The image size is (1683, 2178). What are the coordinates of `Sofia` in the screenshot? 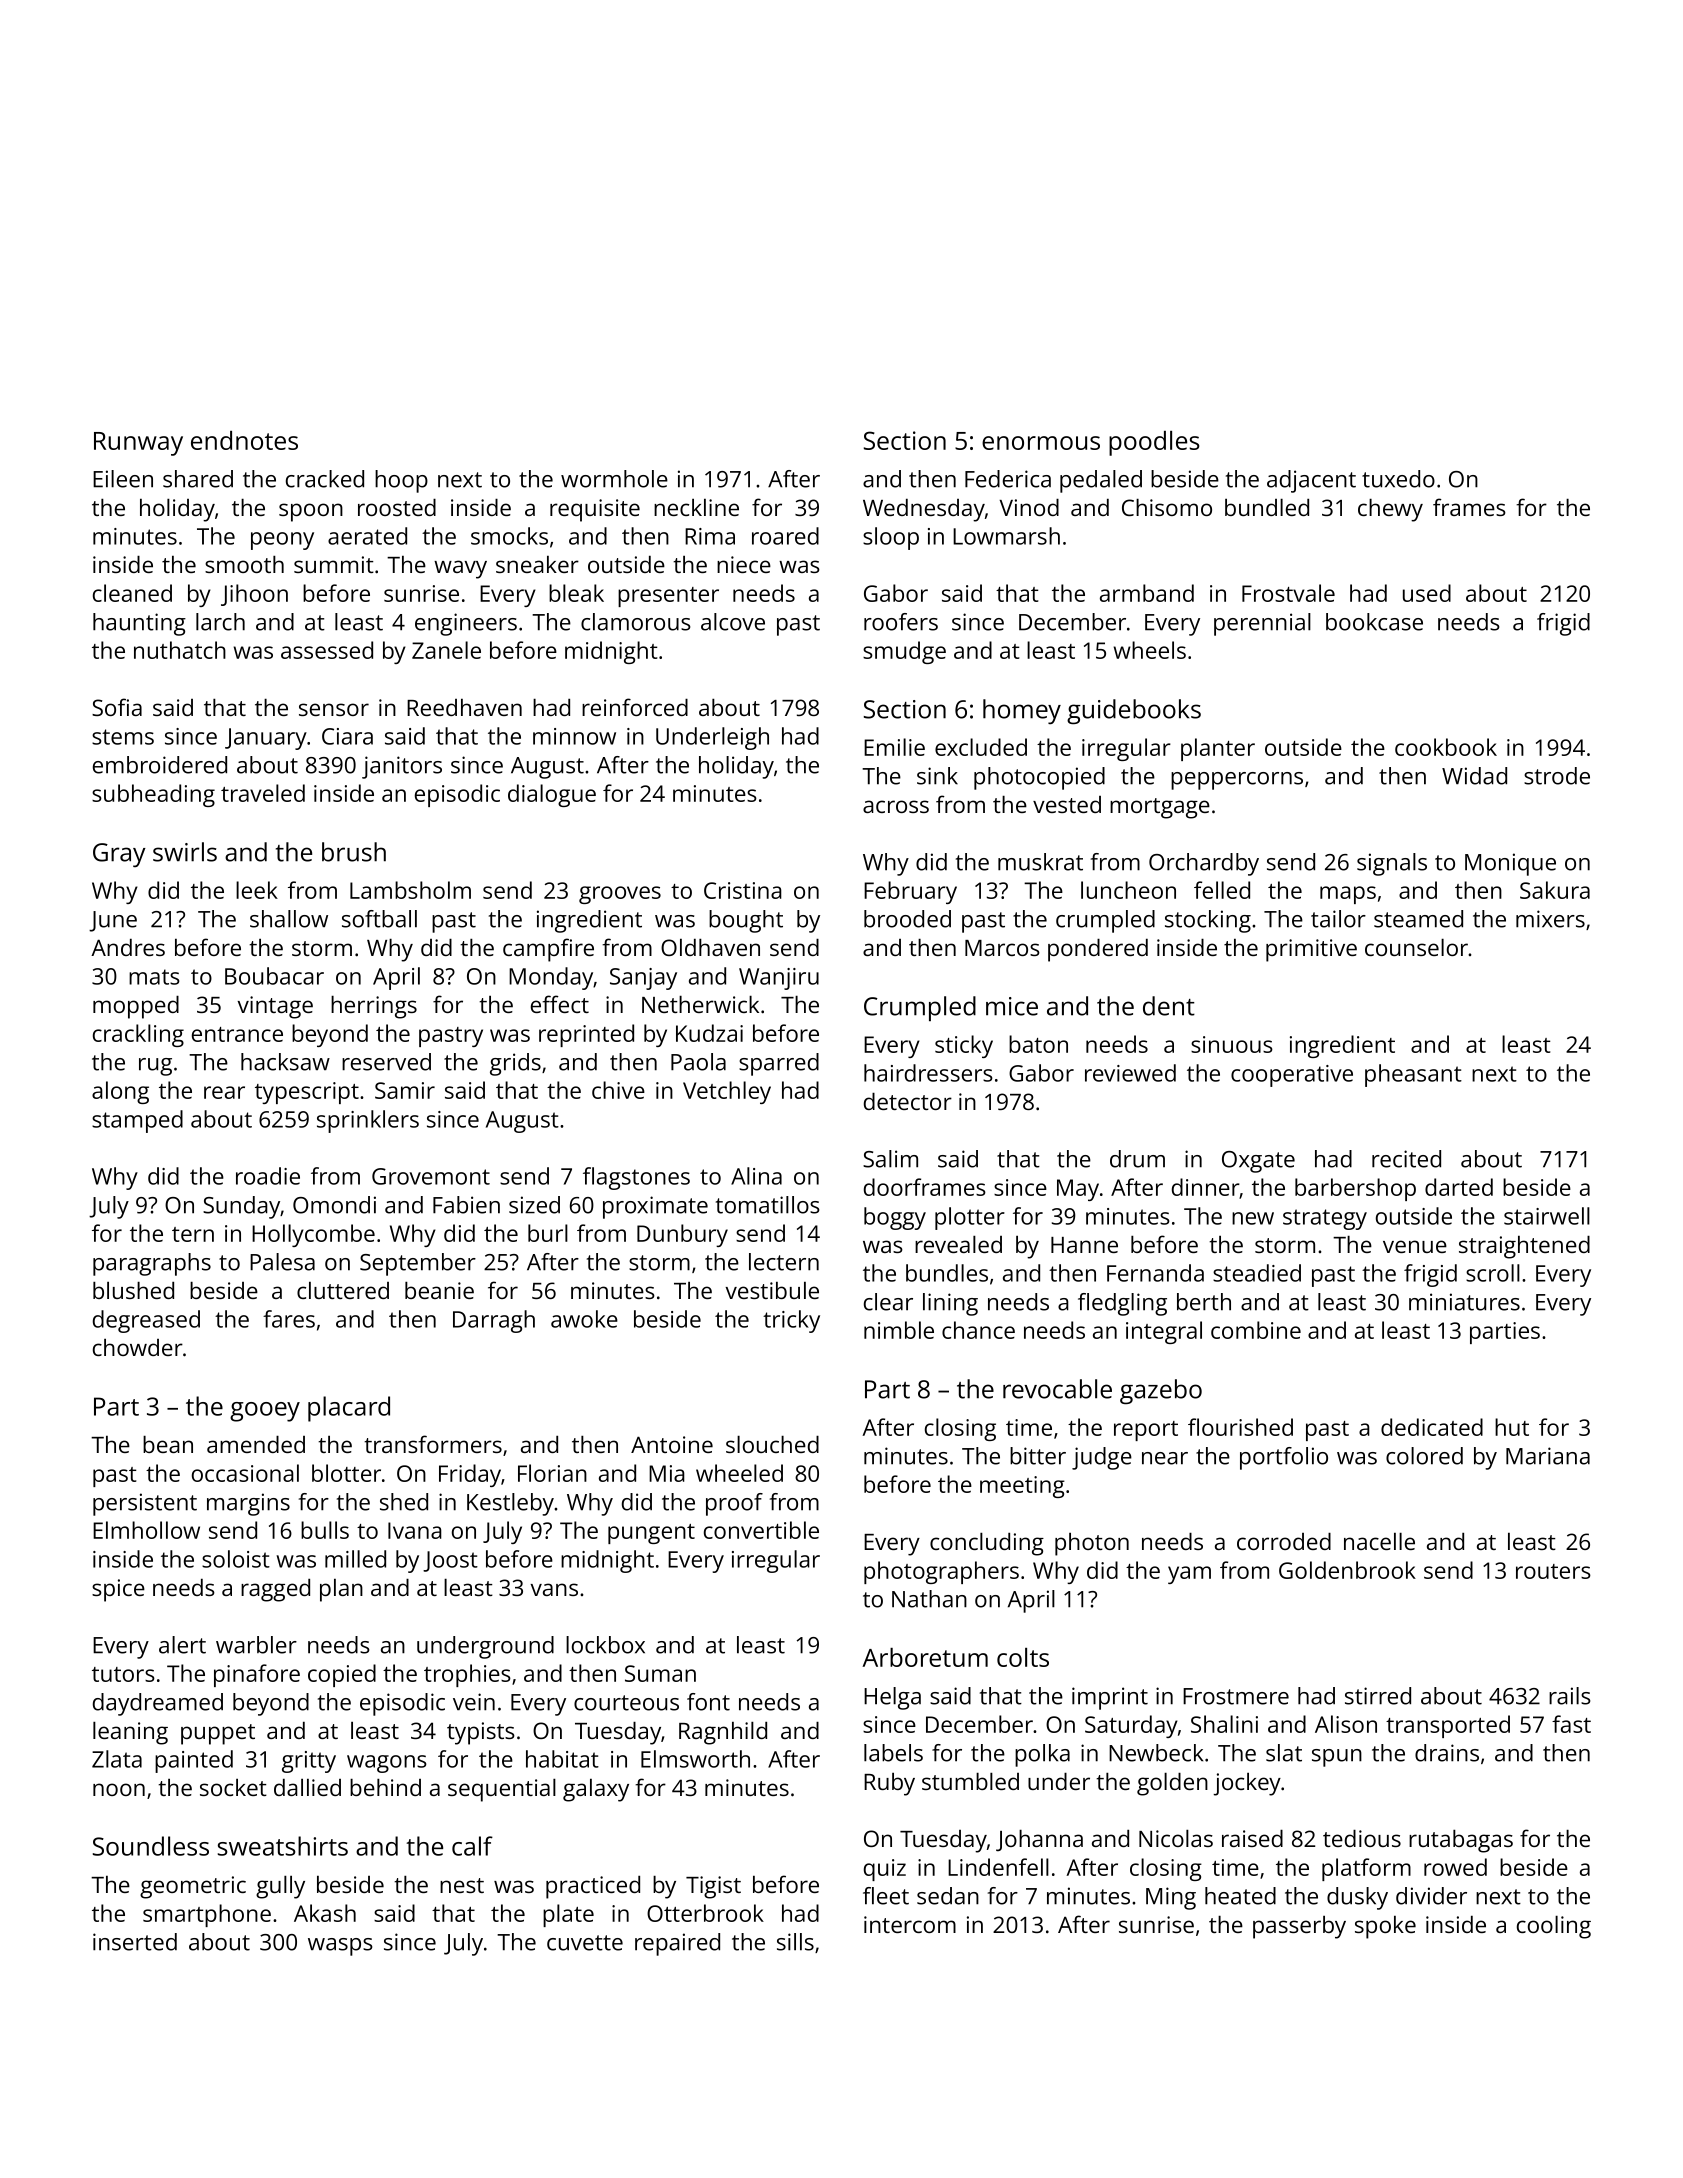 It's located at (117, 707).
